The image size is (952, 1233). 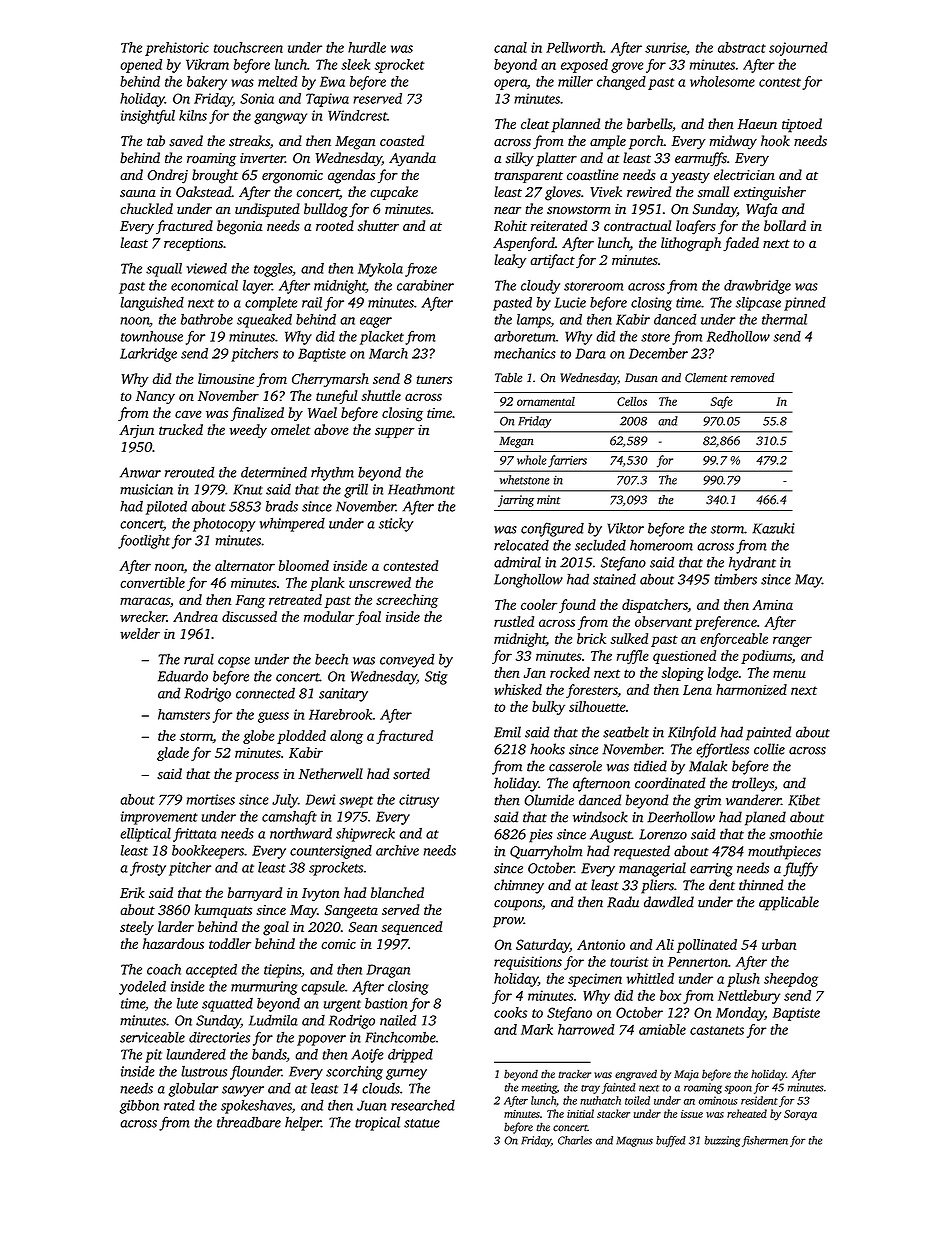 I want to click on whetstone, so click(x=525, y=480).
